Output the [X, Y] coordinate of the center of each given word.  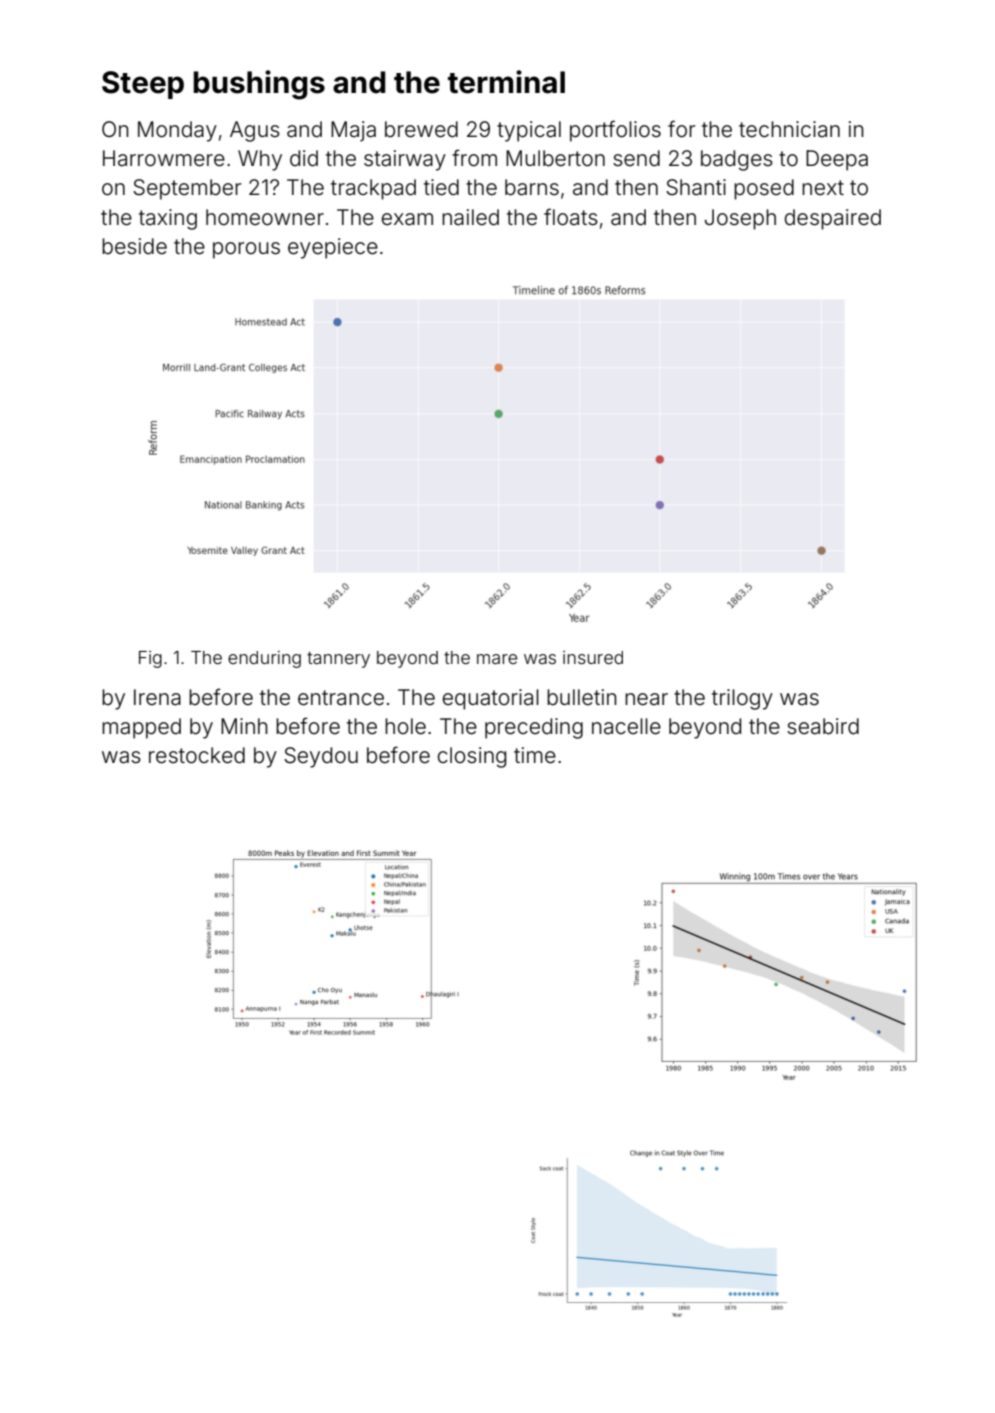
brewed [421, 129]
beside [134, 246]
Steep [143, 85]
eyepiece [333, 248]
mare [497, 659]
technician [789, 129]
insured [593, 657]
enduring [264, 659]
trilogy [742, 699]
